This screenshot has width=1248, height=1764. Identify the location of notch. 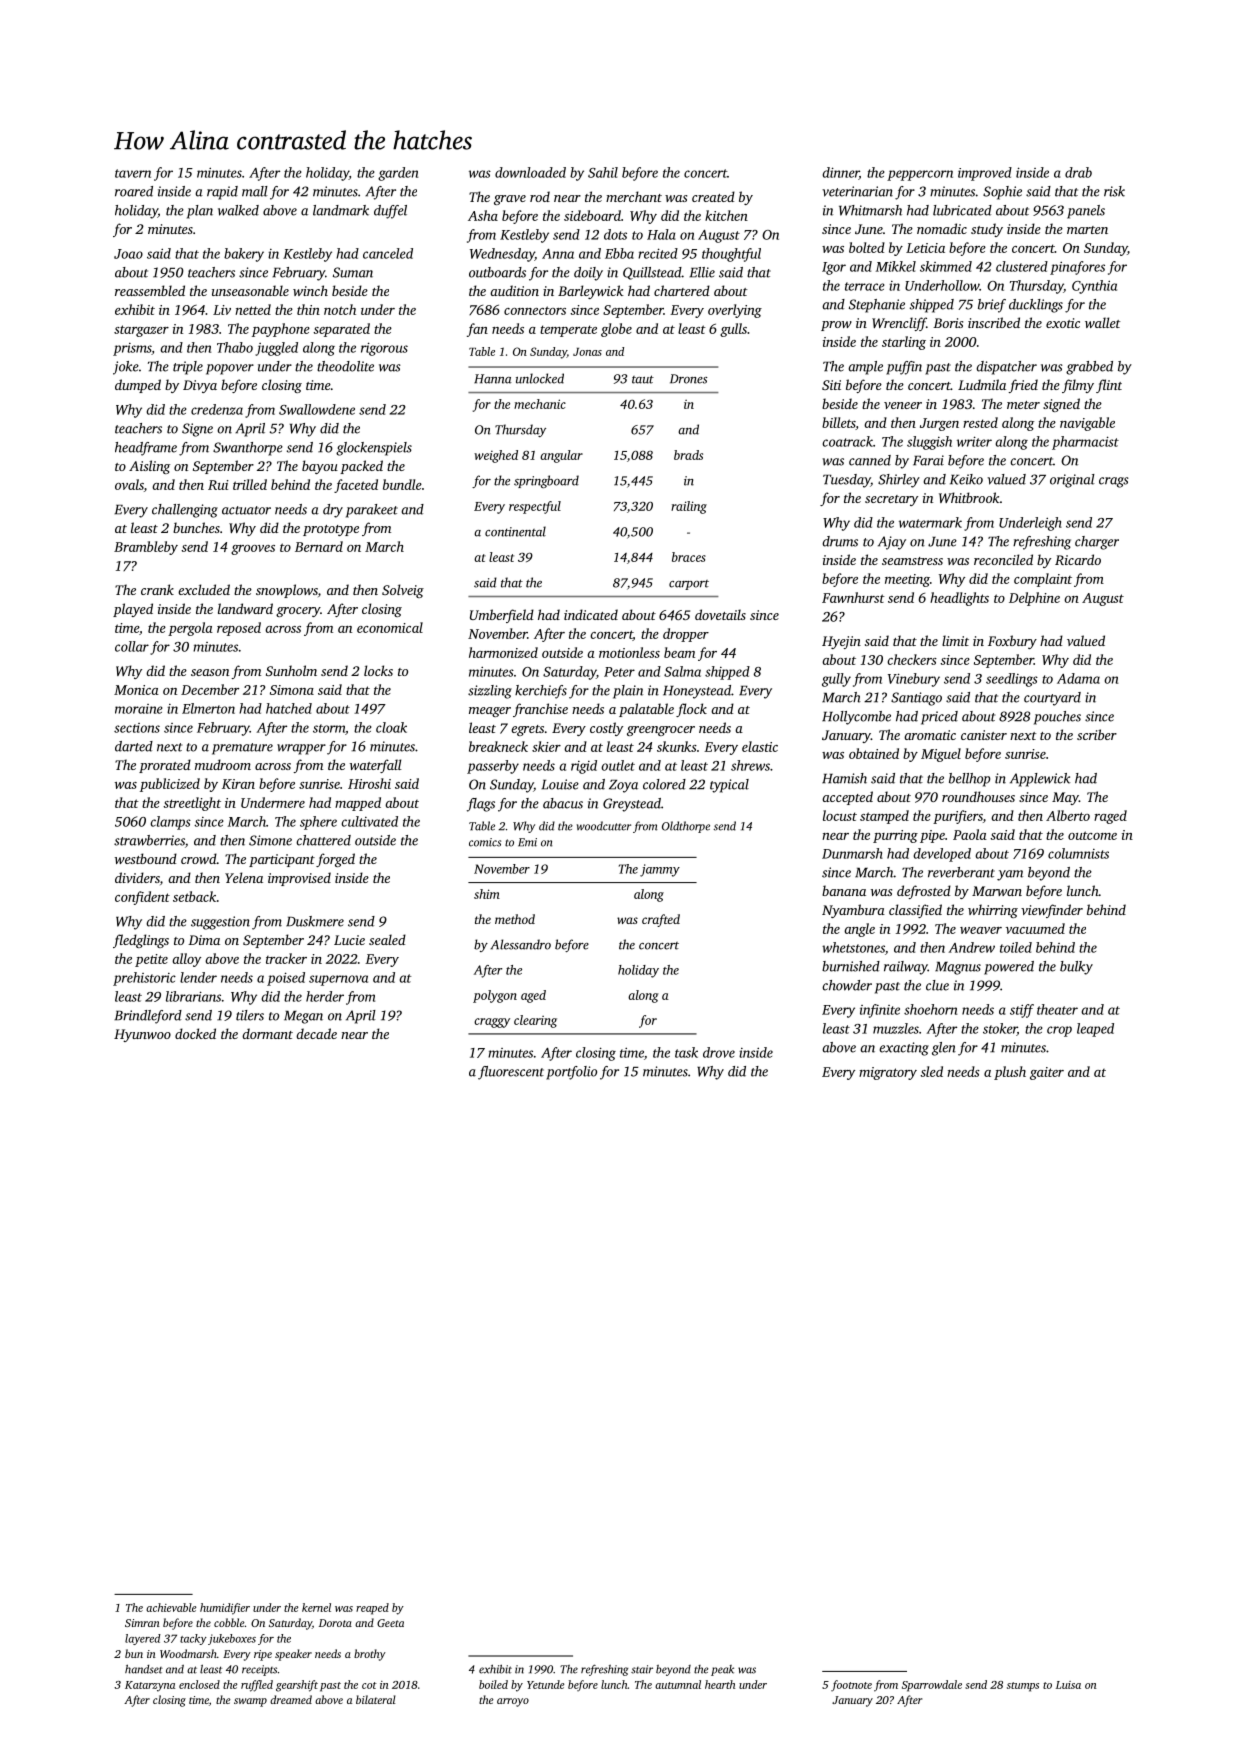
(340, 309).
